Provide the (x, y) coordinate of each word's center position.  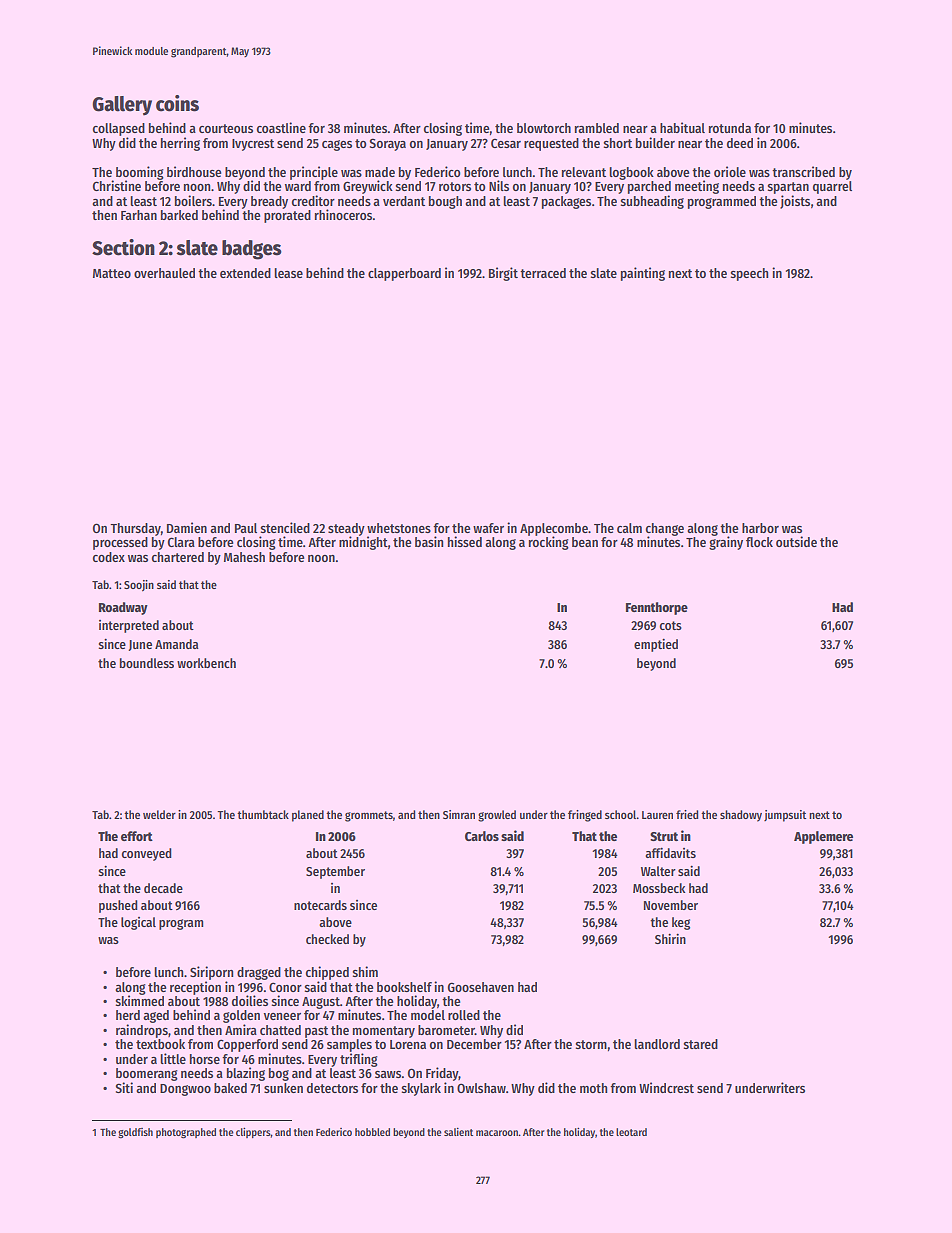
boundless (147, 663)
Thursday (135, 529)
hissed (465, 541)
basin (429, 541)
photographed (186, 1133)
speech (749, 274)
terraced (543, 273)
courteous (226, 128)
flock (759, 542)
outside (796, 541)
